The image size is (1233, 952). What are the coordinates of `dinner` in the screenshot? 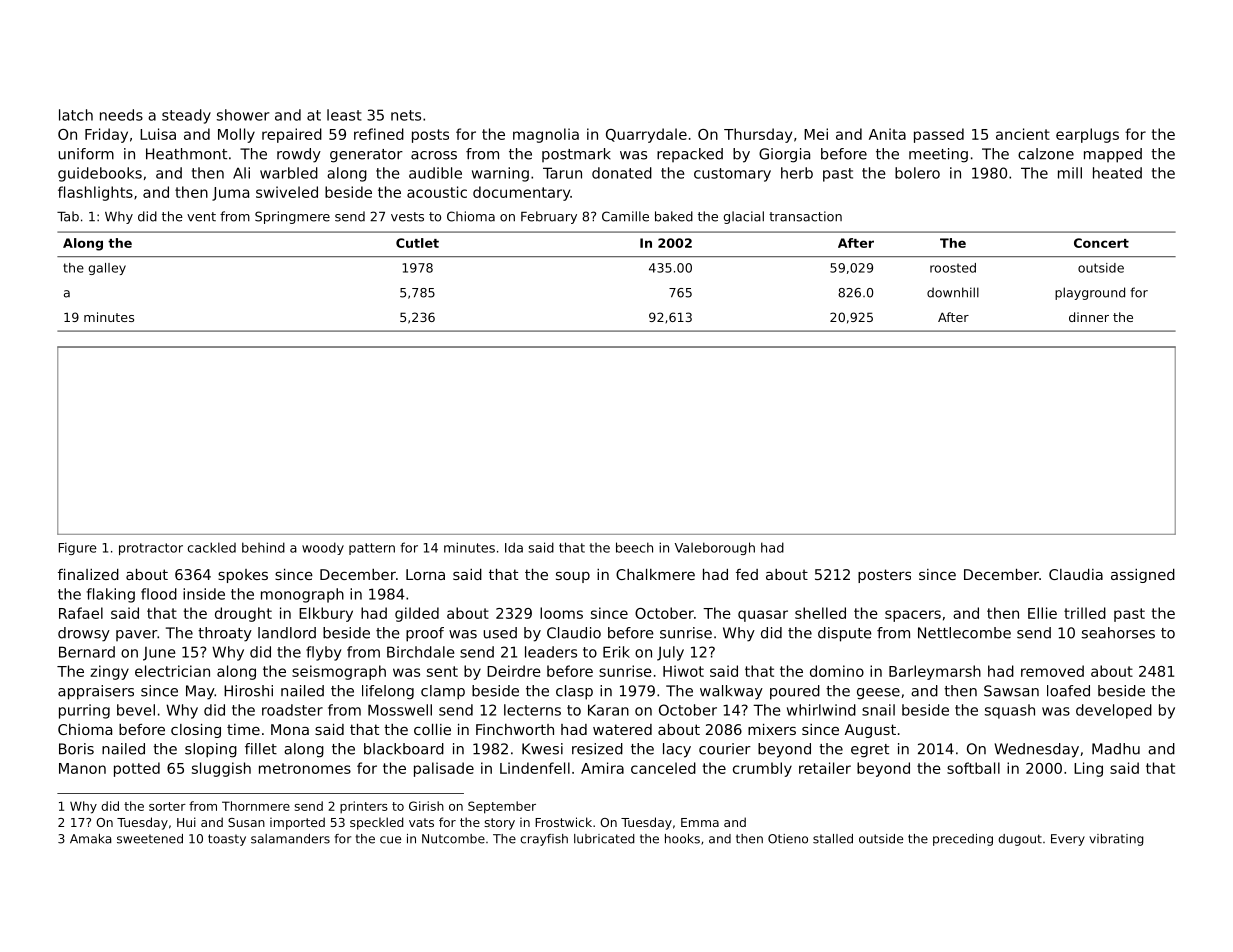 It's located at (1089, 317).
